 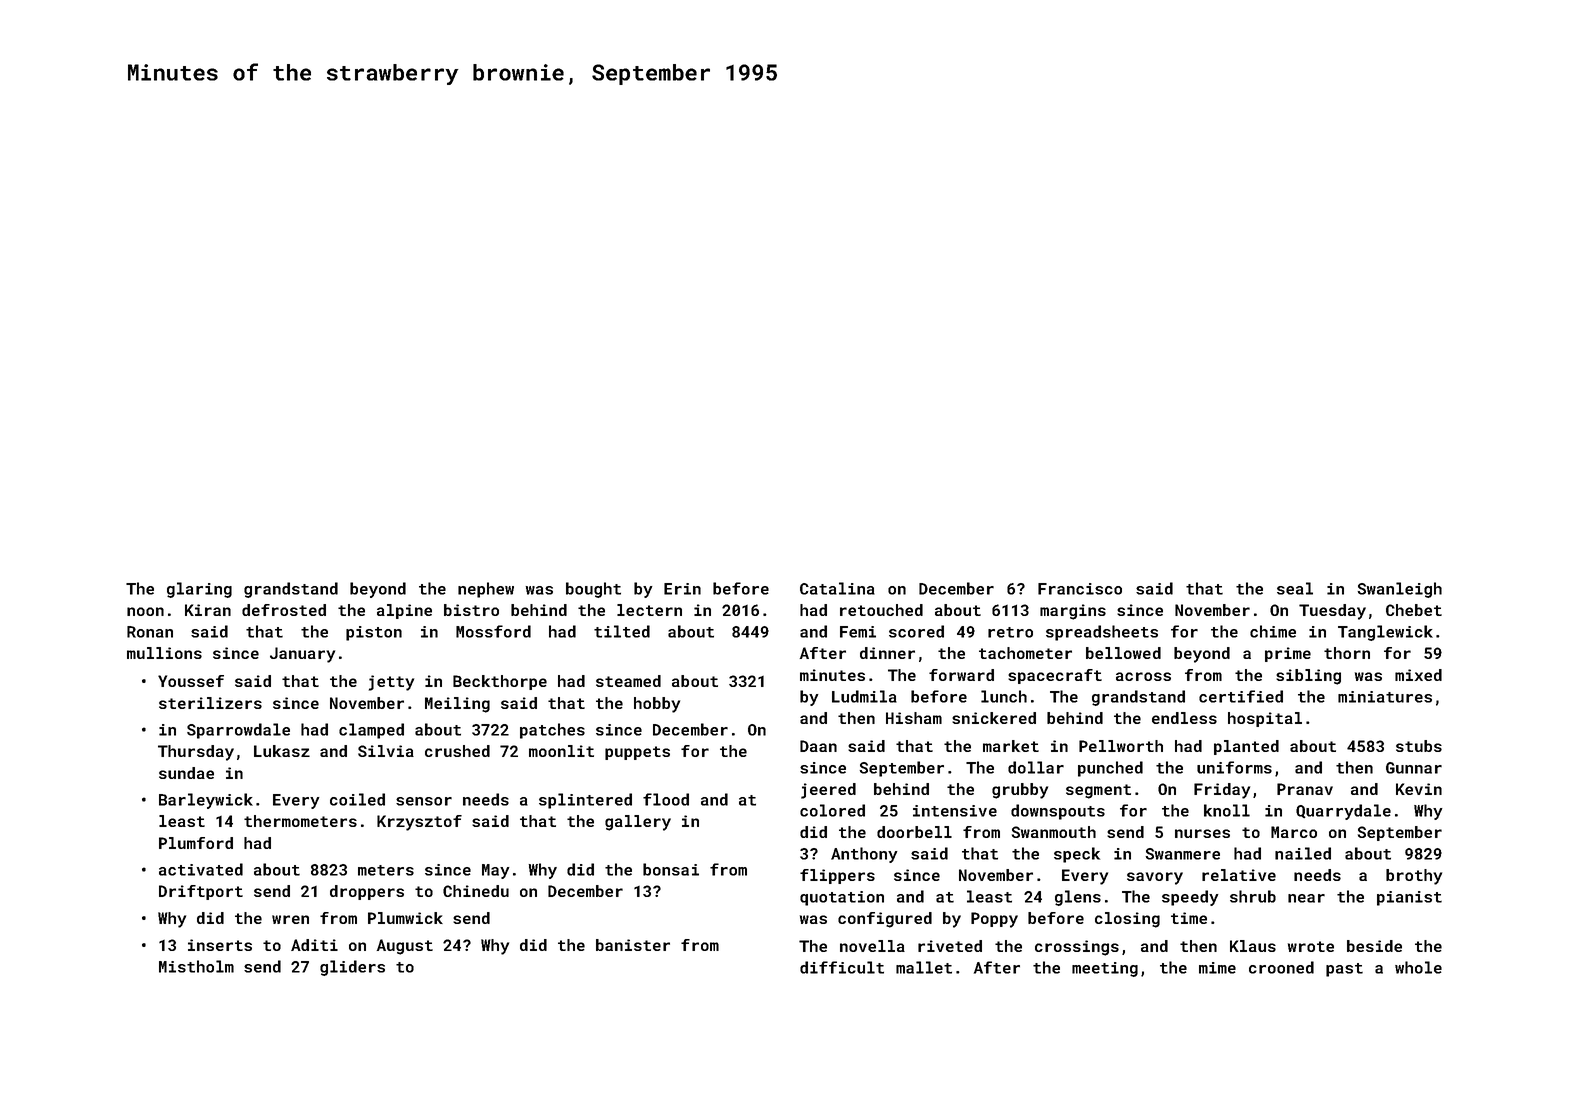 I want to click on nurses, so click(x=1202, y=833).
